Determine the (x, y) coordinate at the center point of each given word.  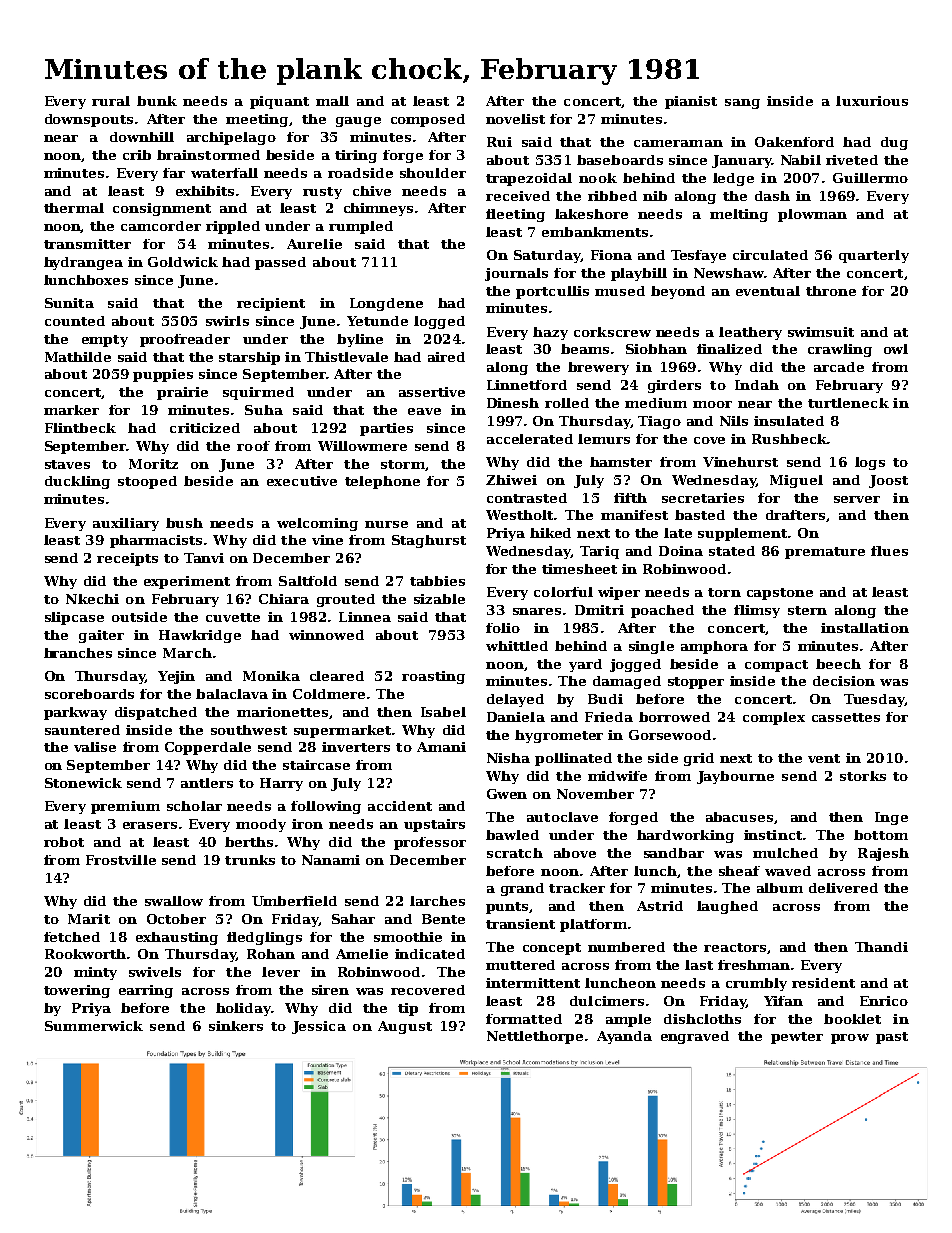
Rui (499, 142)
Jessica (319, 1027)
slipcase (74, 618)
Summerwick (94, 1026)
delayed (515, 700)
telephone (382, 482)
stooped (147, 482)
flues (889, 551)
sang (742, 104)
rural (111, 101)
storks (863, 776)
